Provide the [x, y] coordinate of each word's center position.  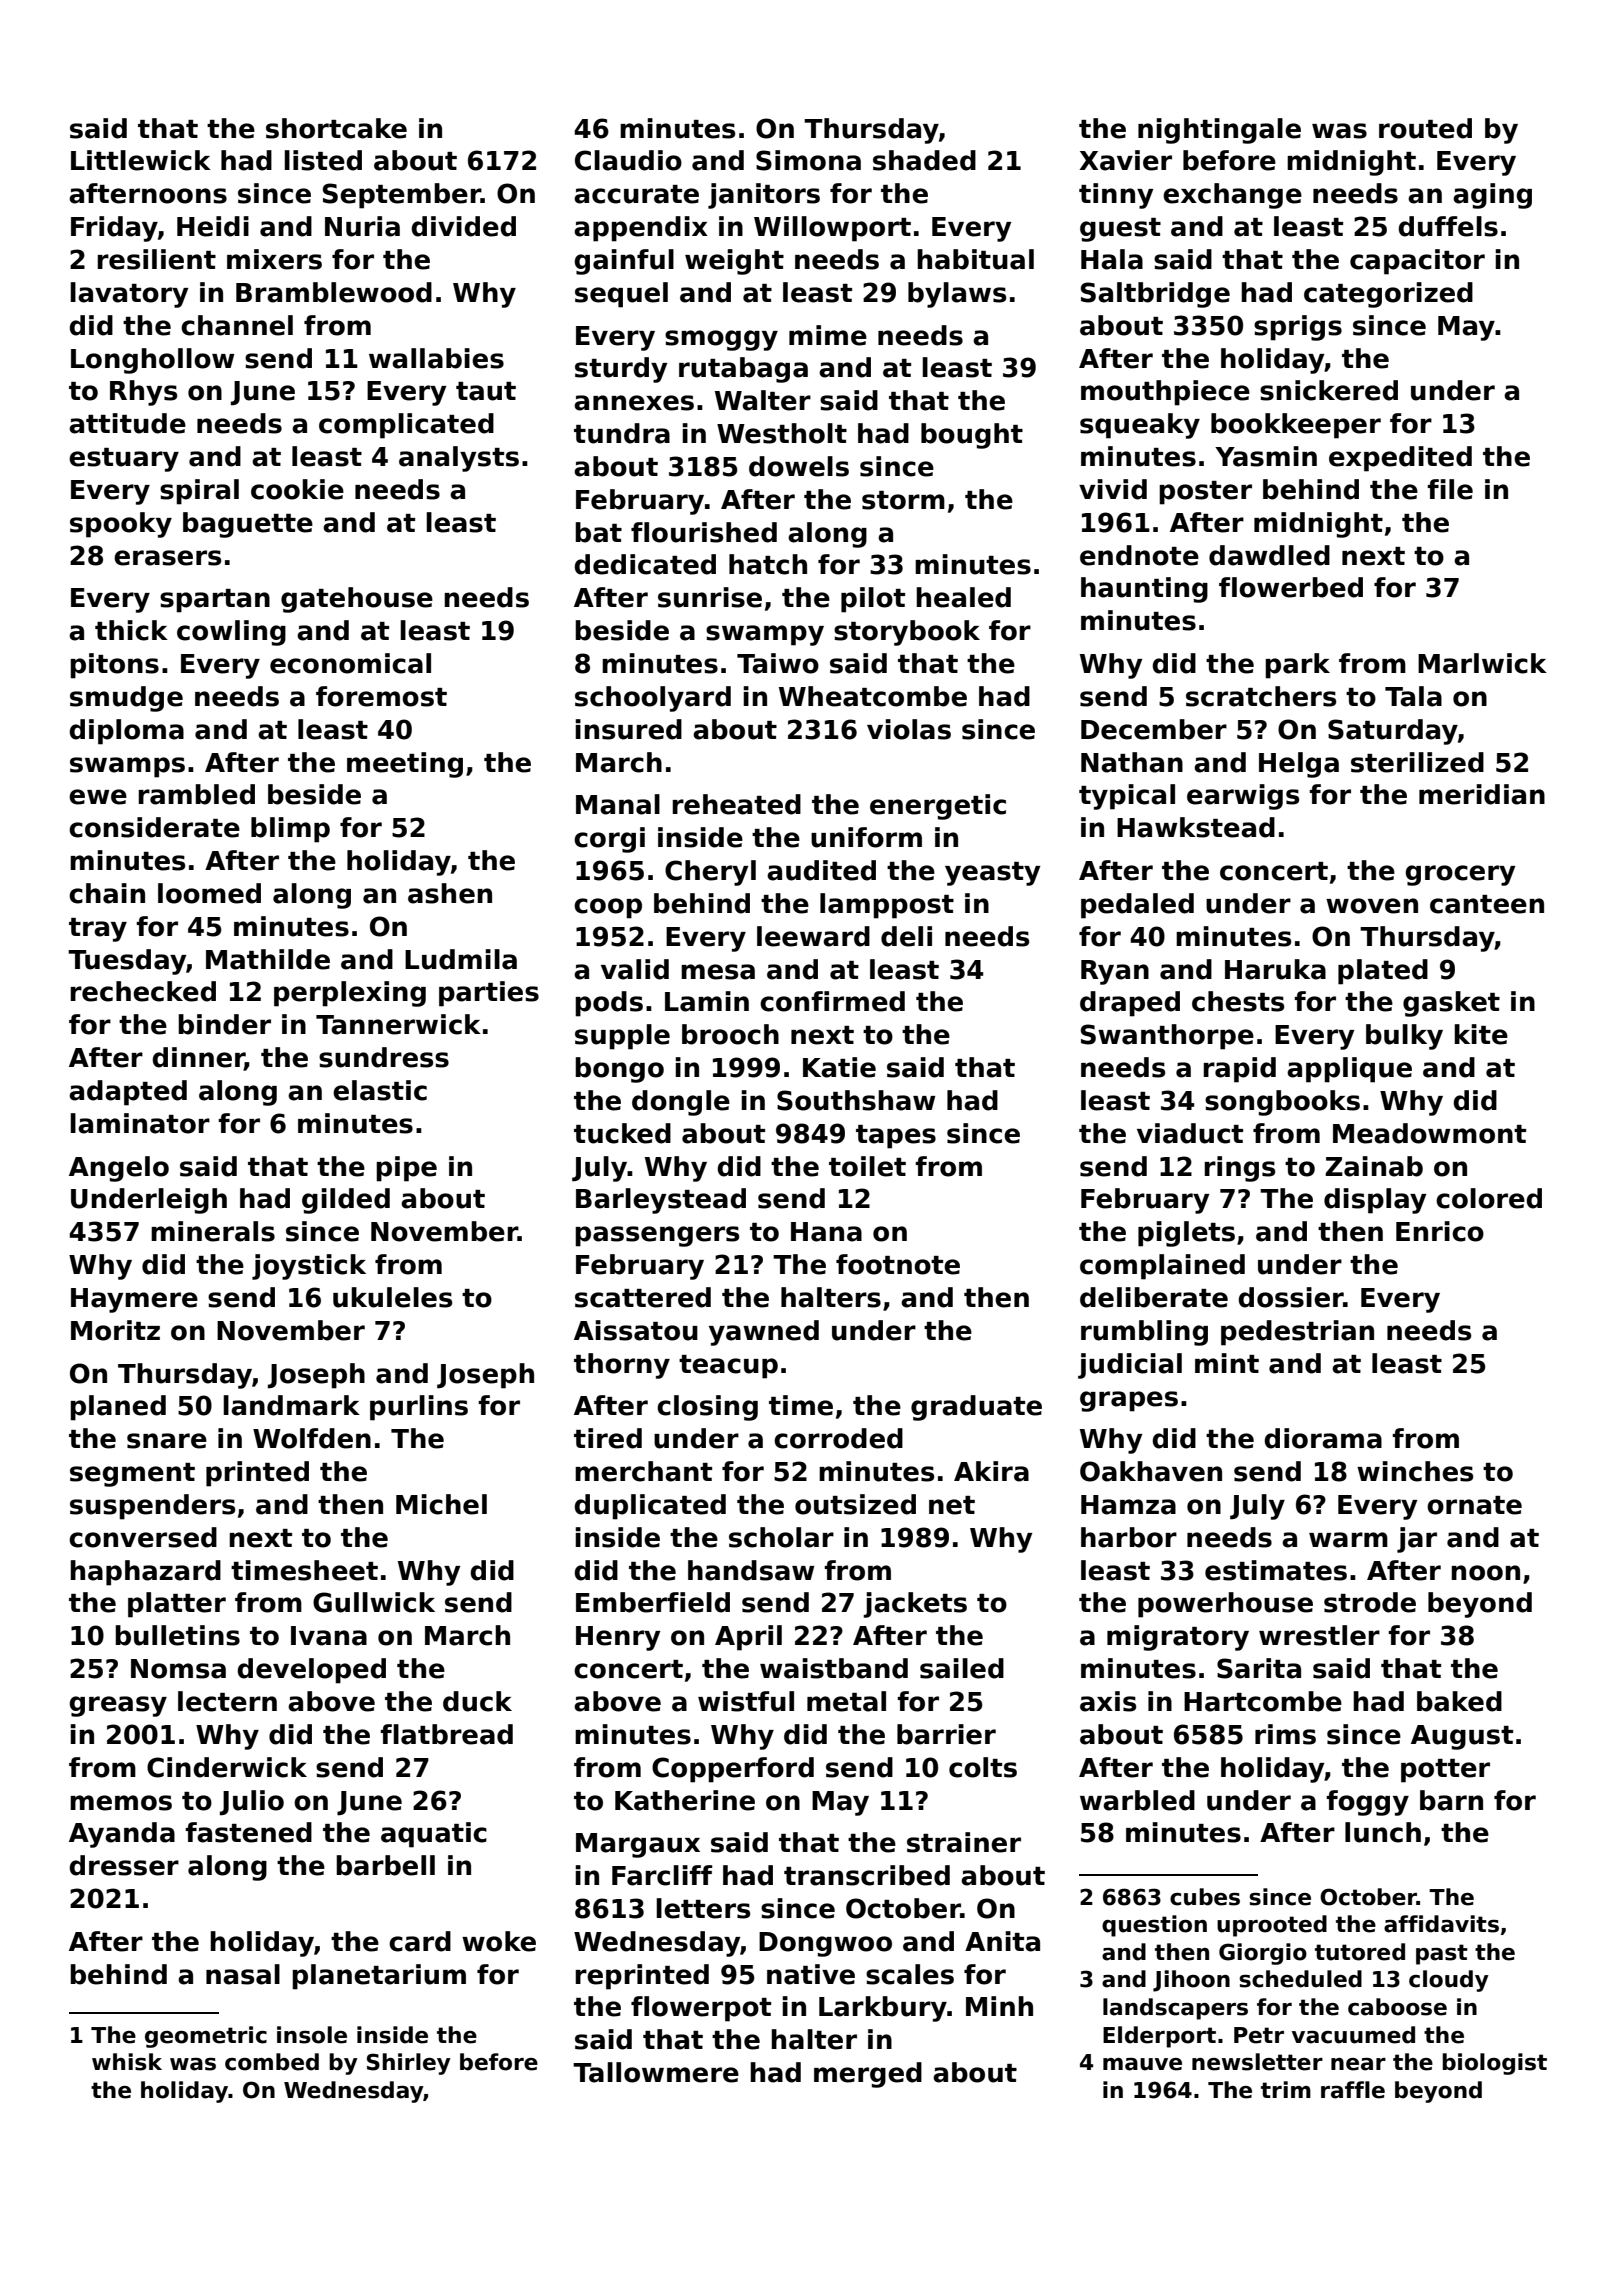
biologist [1494, 2064]
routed [1425, 128]
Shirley [409, 2064]
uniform [866, 837]
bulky [1404, 1037]
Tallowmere [656, 2072]
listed [323, 160]
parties [489, 994]
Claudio [628, 160]
